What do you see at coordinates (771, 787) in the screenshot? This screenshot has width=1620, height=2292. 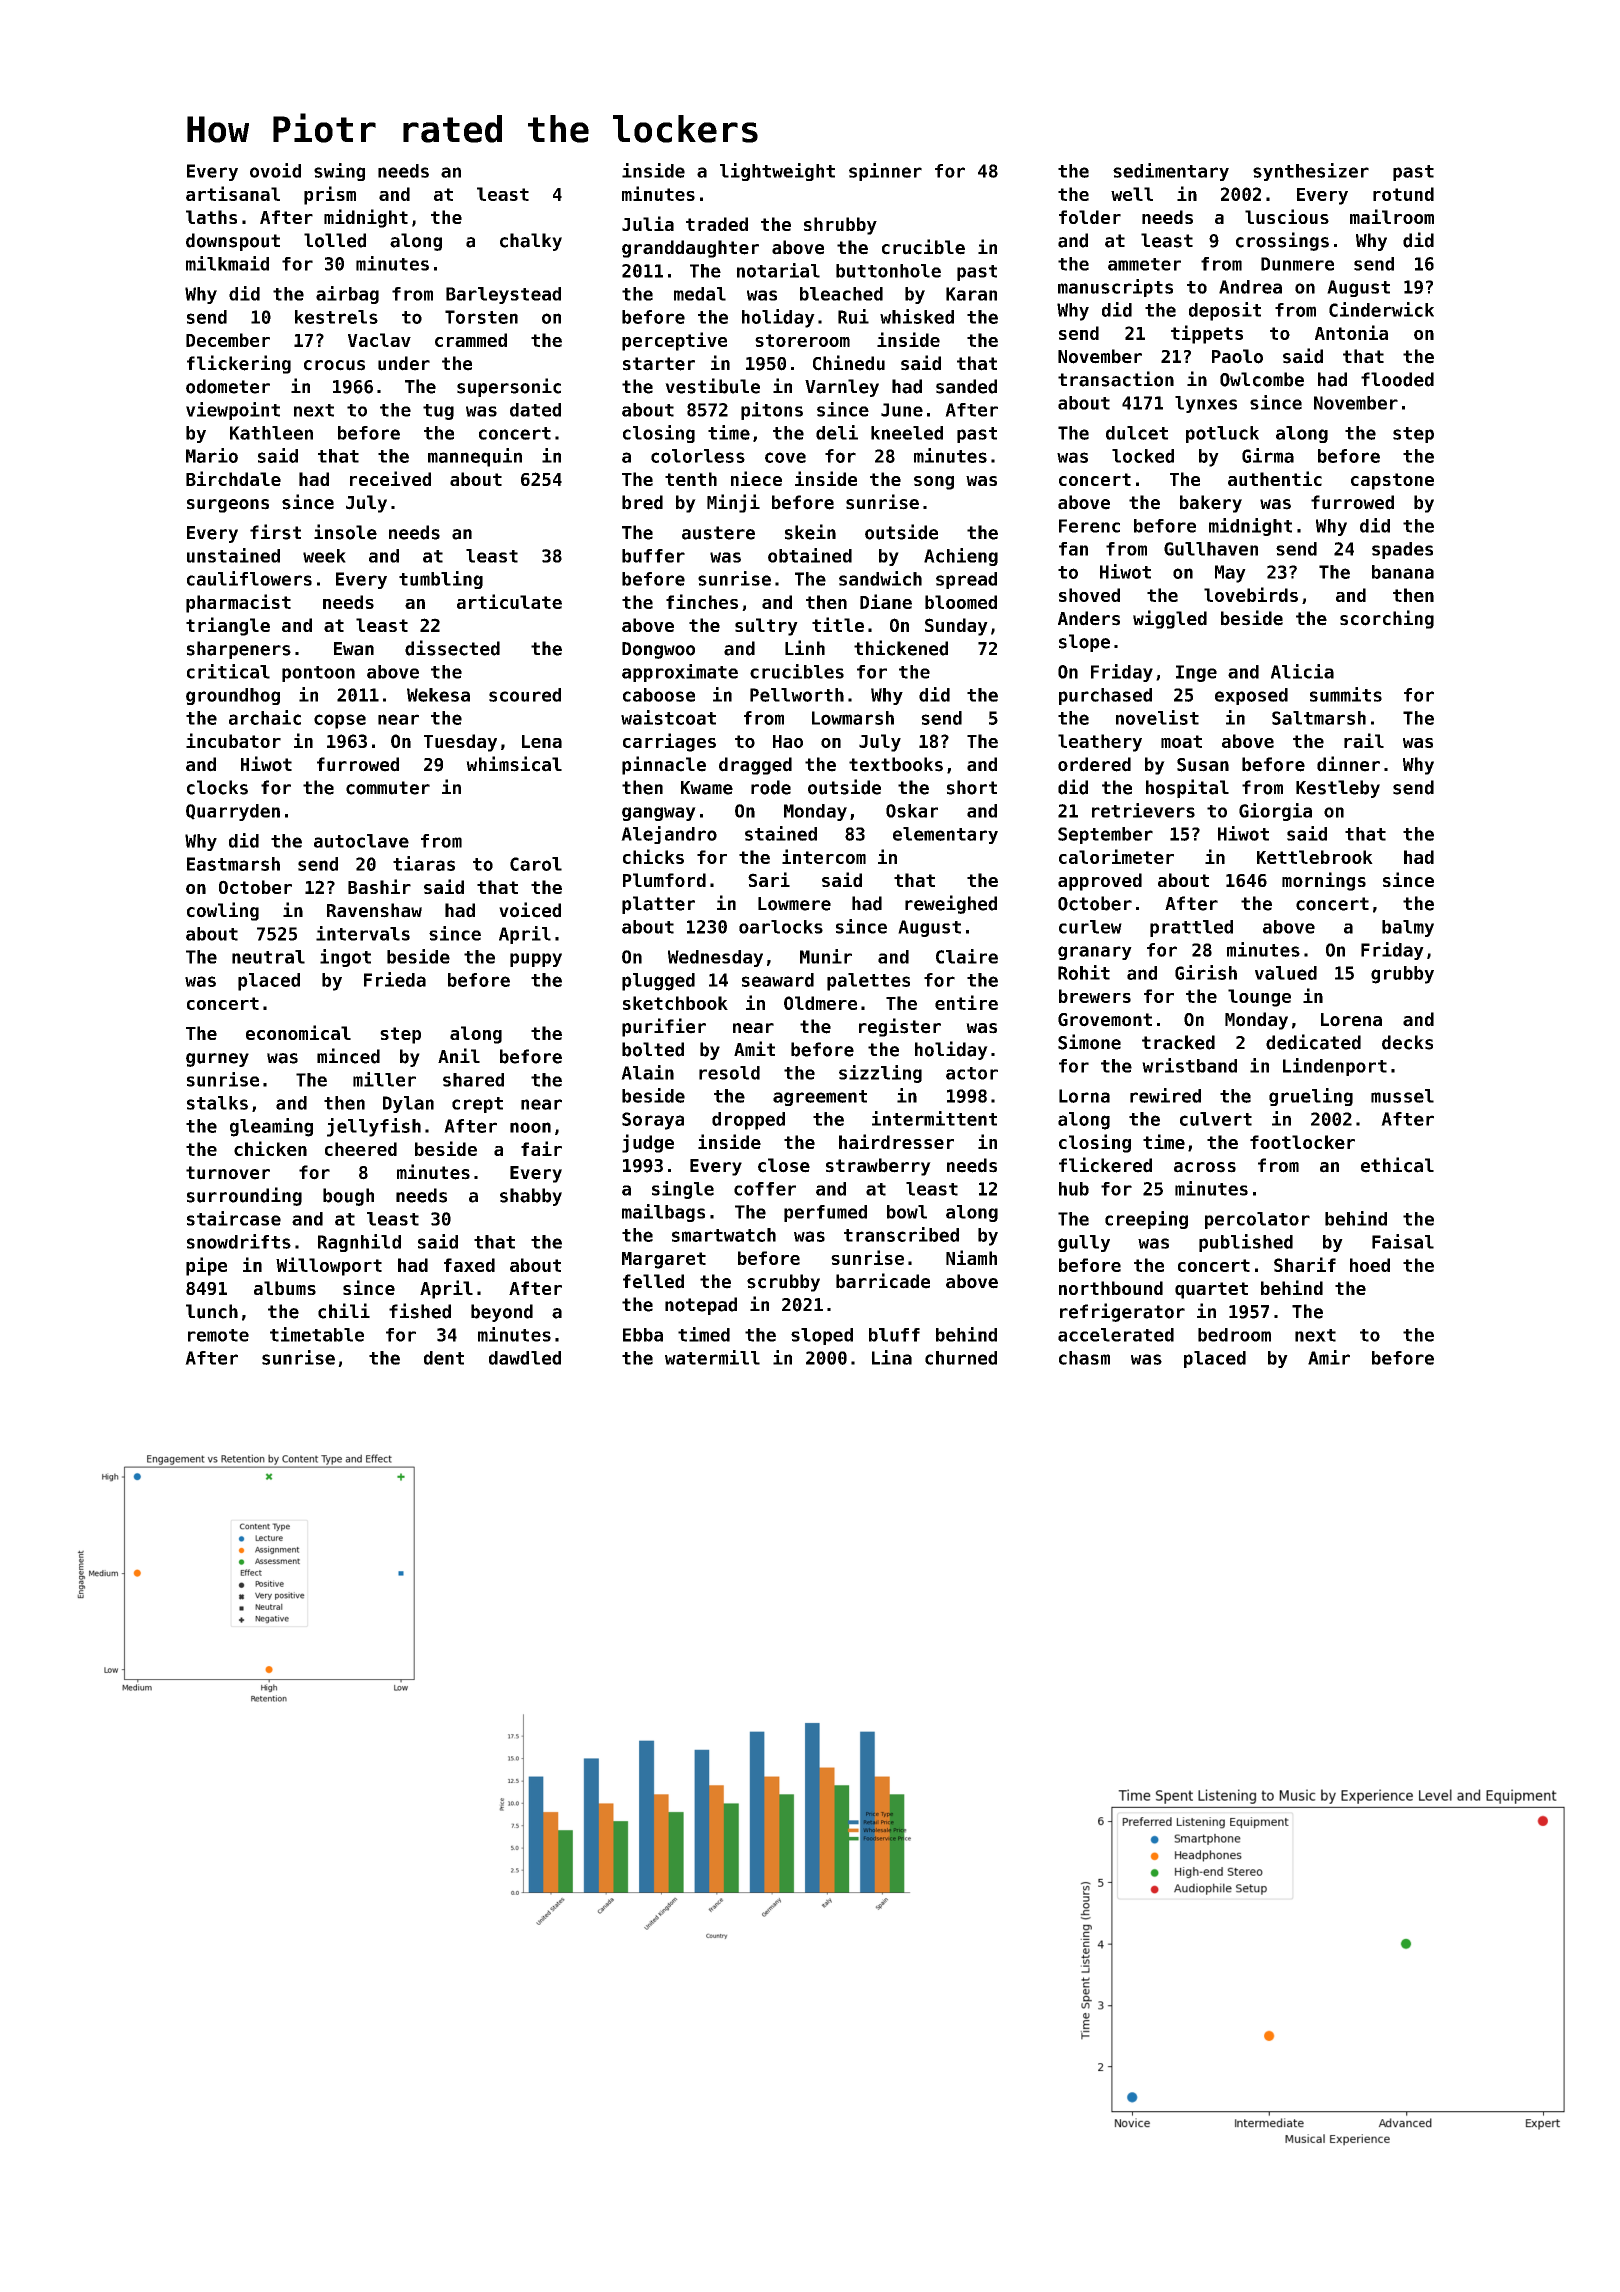 I see `rode` at bounding box center [771, 787].
